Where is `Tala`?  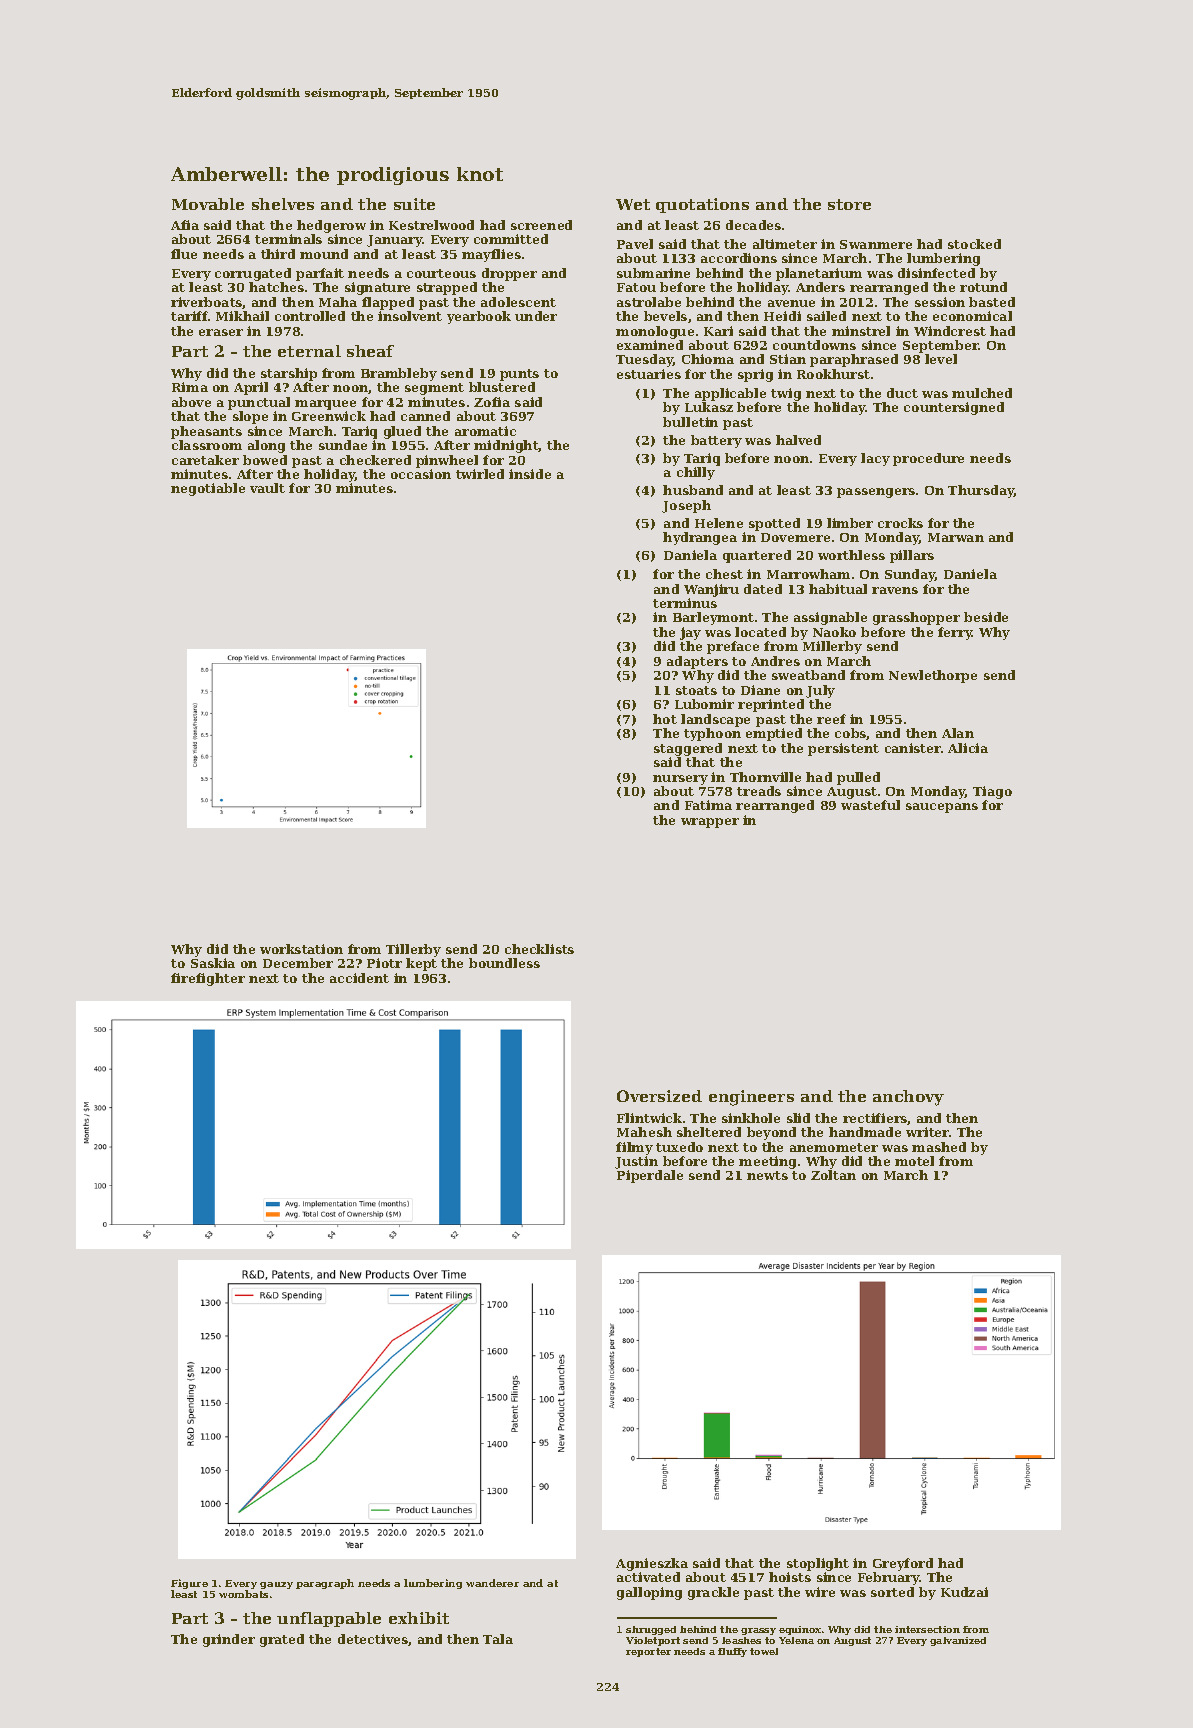 Tala is located at coordinates (498, 1639).
